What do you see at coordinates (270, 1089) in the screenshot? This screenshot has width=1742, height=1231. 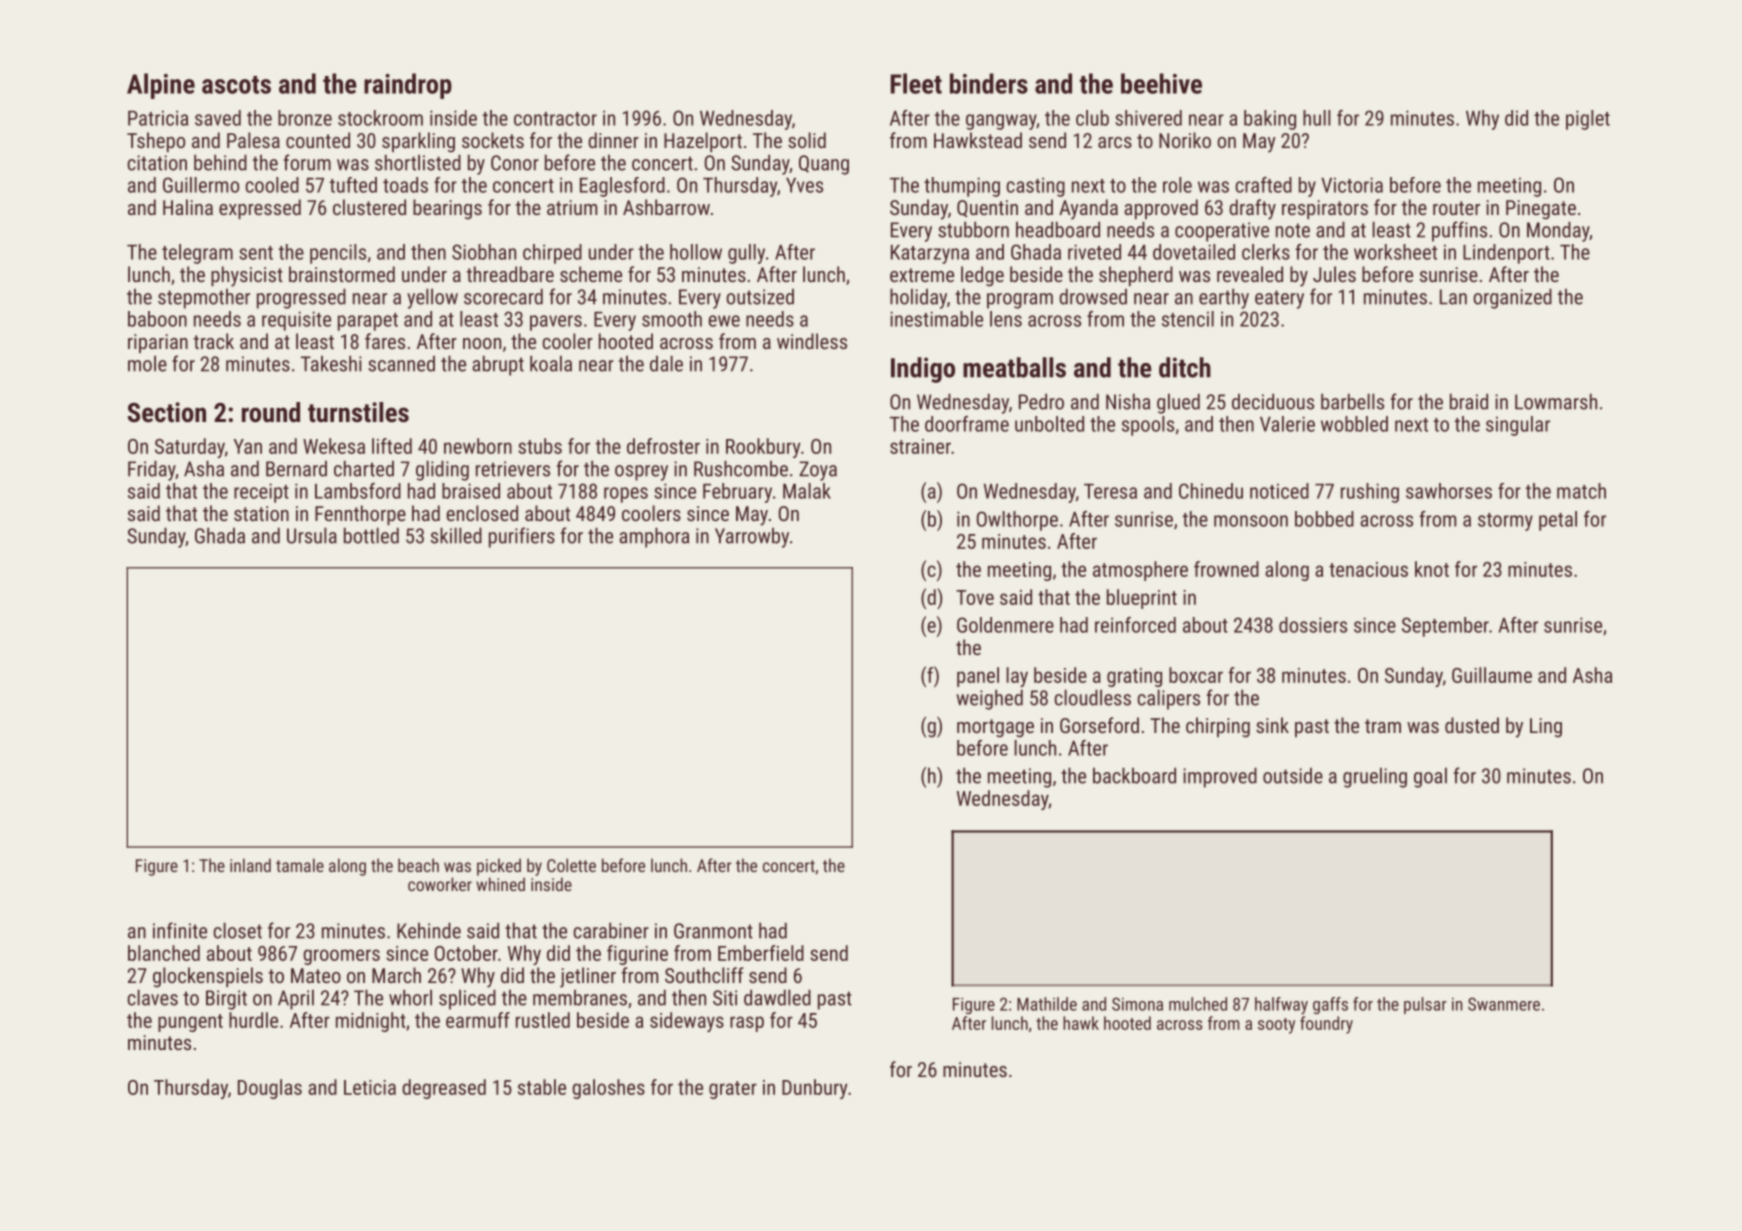 I see `Douglas` at bounding box center [270, 1089].
